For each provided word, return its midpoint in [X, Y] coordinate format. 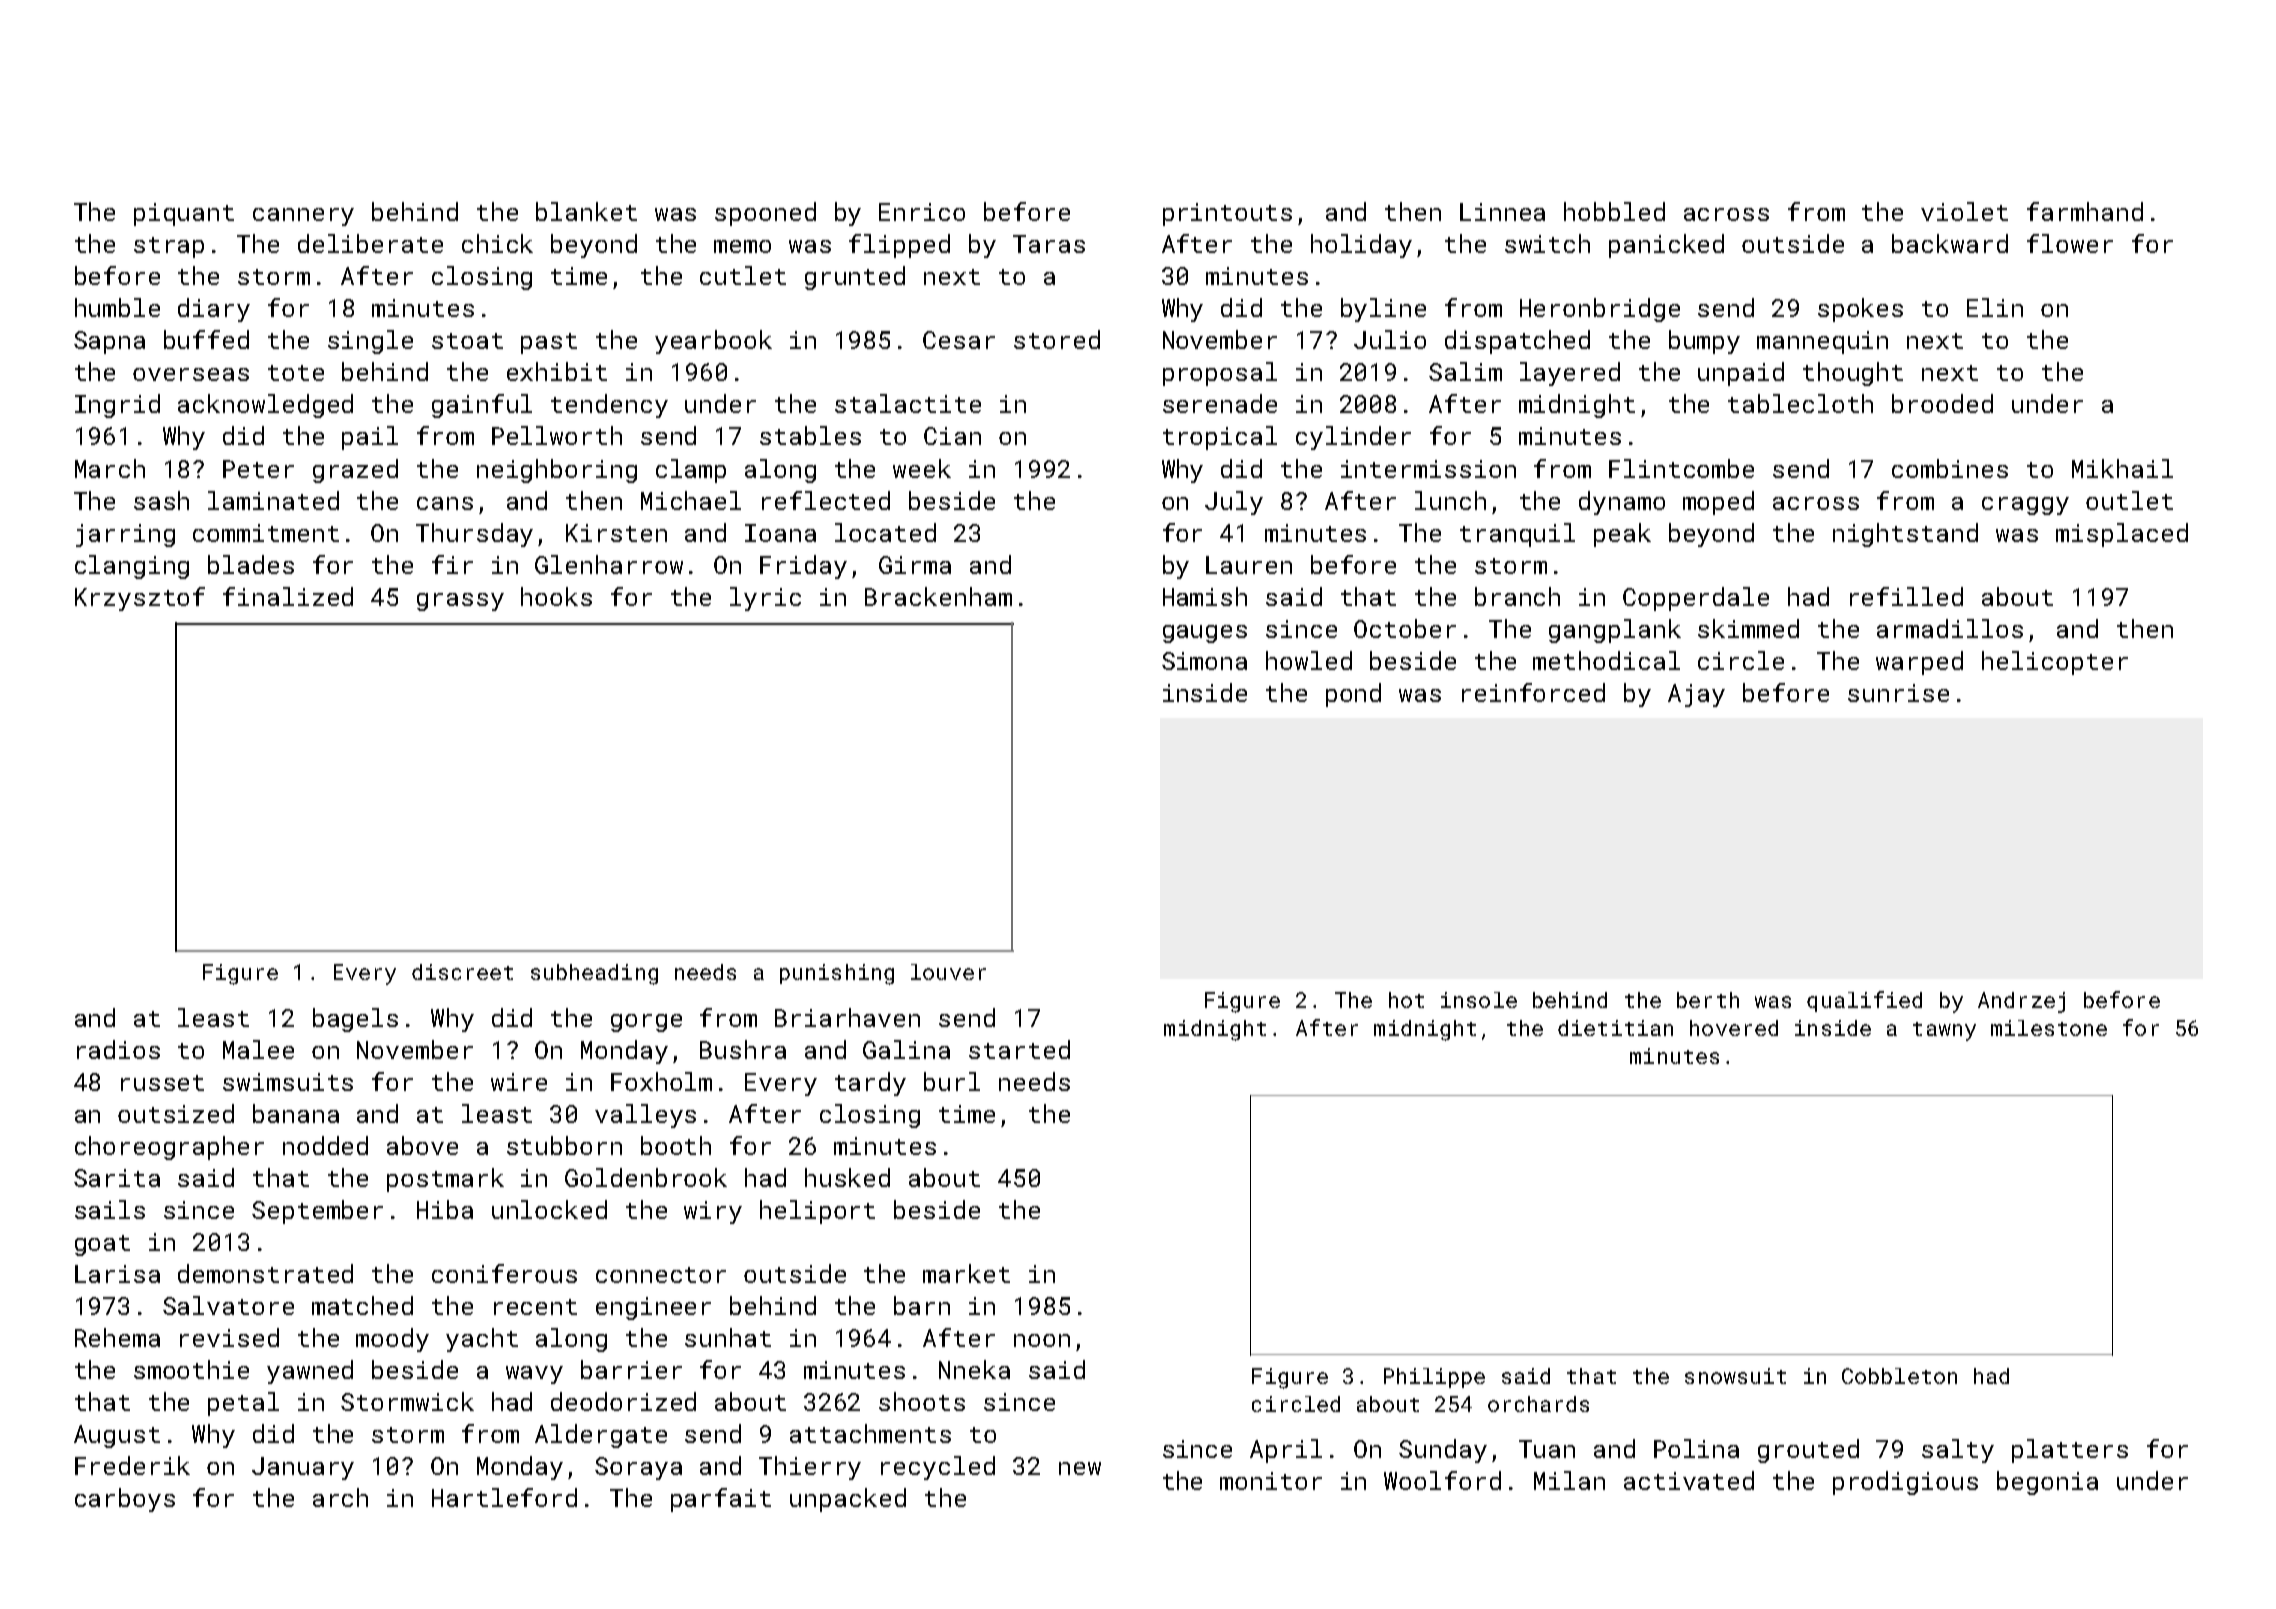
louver [948, 972]
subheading [594, 974]
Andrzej [2021, 1002]
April [1286, 1451]
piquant [184, 214]
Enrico [922, 212]
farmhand [2085, 211]
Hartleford [504, 1497]
